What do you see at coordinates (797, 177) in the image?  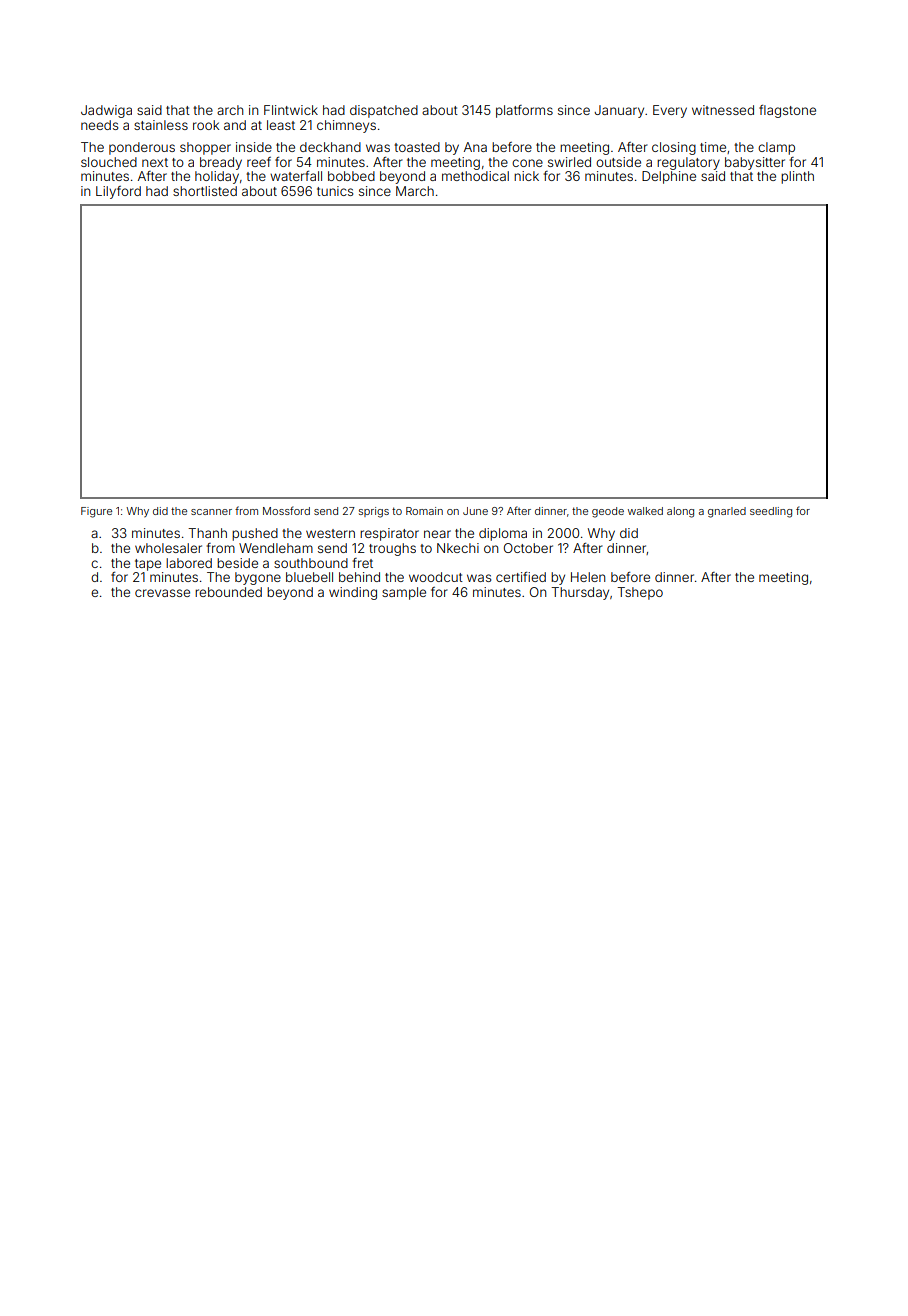 I see `plinth` at bounding box center [797, 177].
